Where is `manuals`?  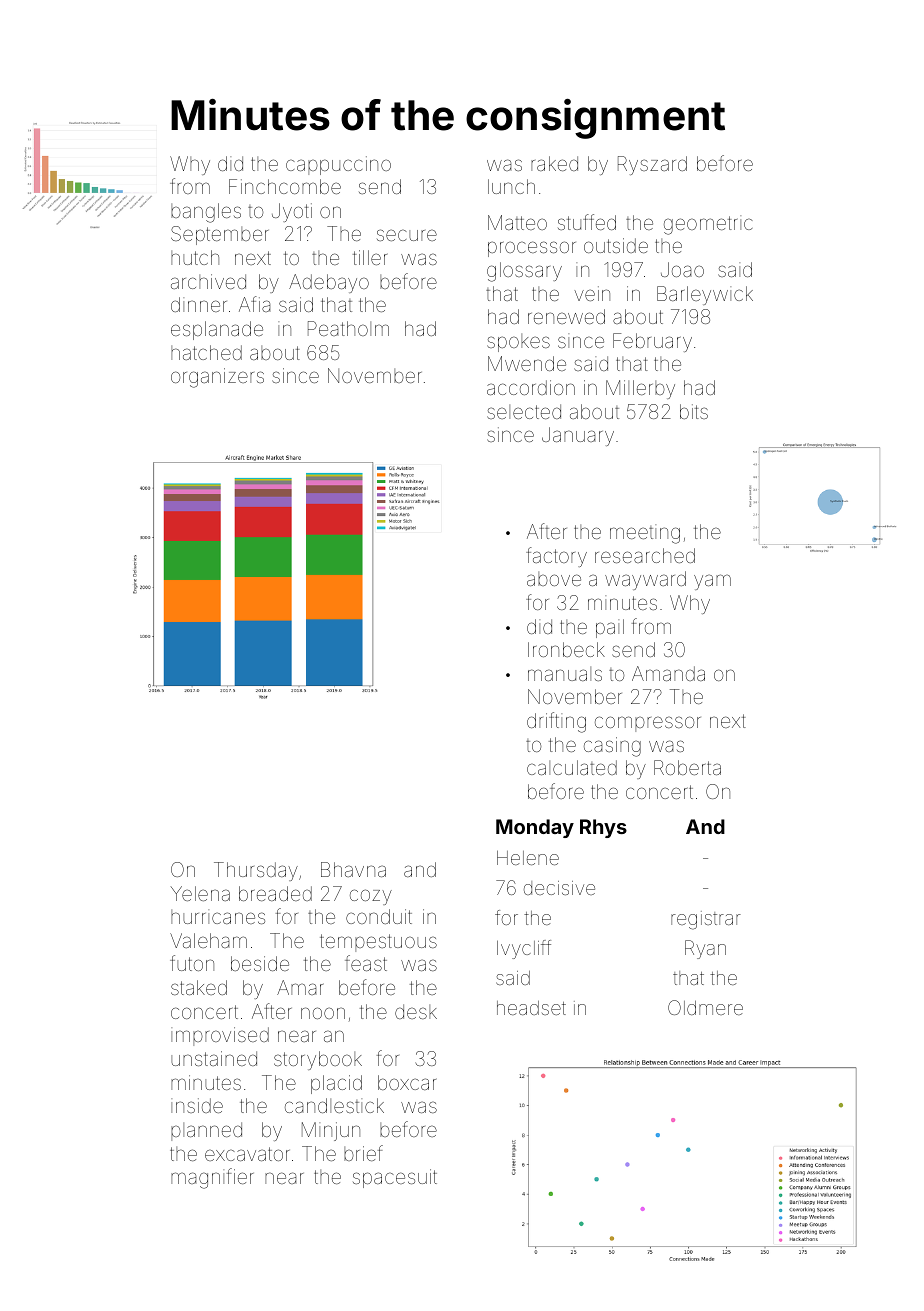 manuals is located at coordinates (565, 674).
